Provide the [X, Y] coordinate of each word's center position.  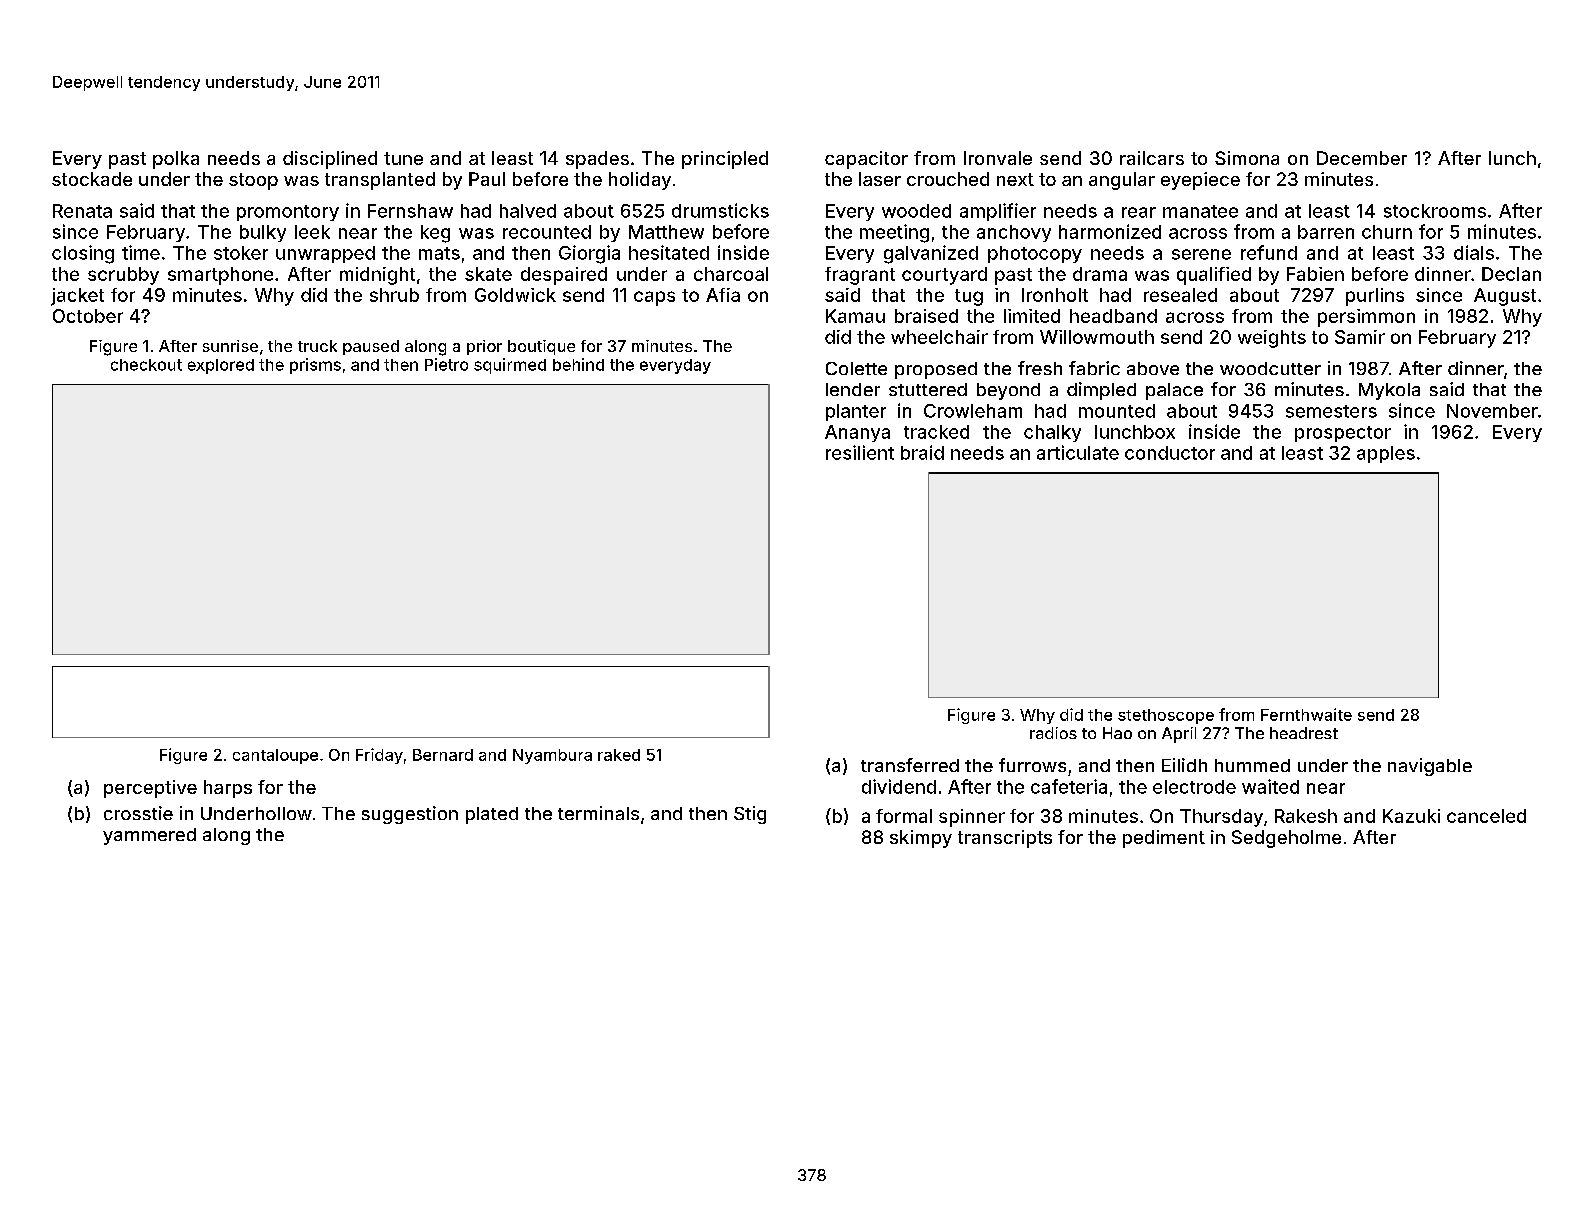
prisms [315, 366]
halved [528, 211]
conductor [1170, 453]
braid [922, 452]
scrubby [123, 276]
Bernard [443, 755]
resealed [1180, 295]
